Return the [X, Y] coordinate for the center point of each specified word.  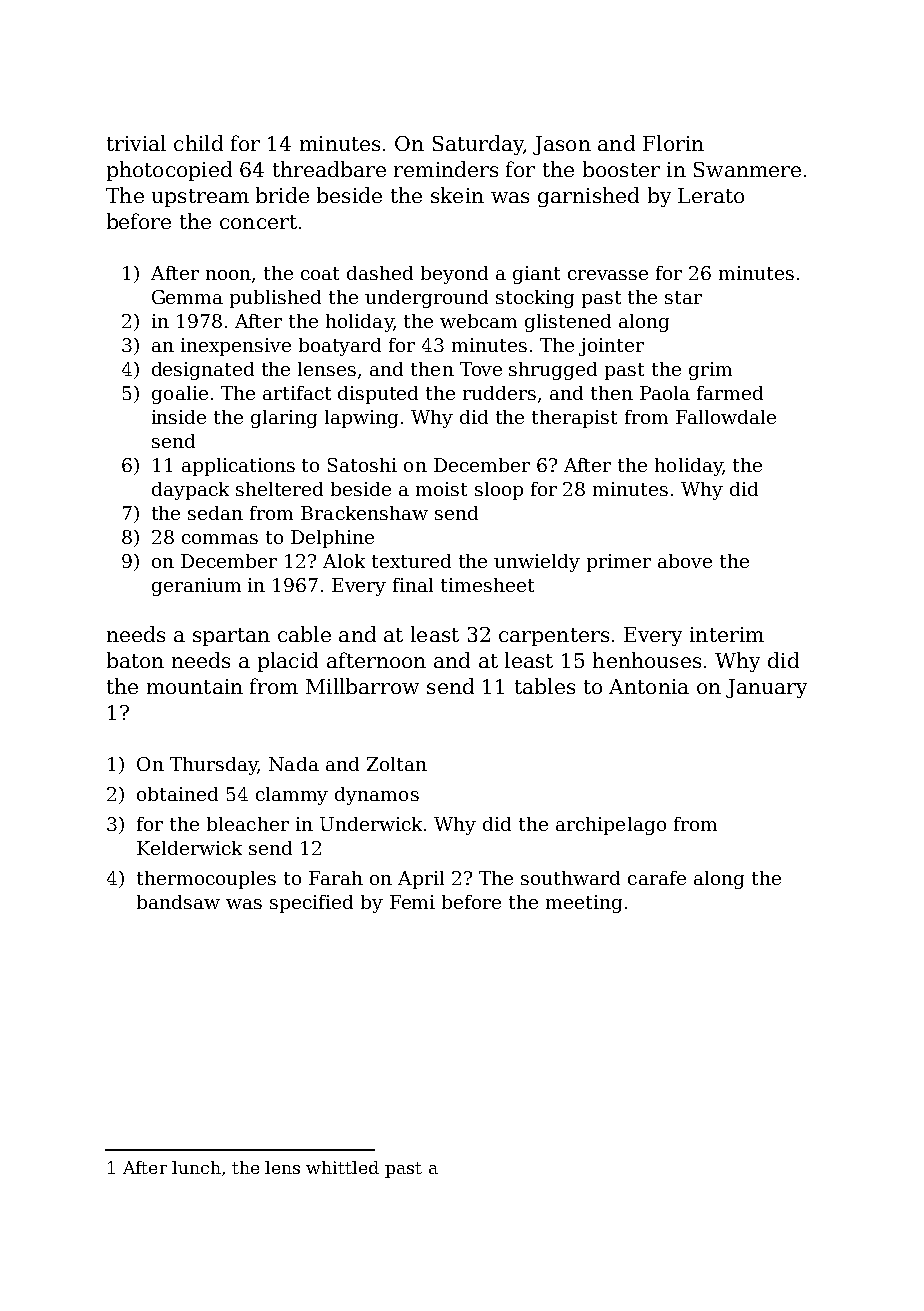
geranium [196, 587]
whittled [342, 1167]
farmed [730, 393]
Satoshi [362, 465]
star [683, 297]
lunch [196, 1167]
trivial [136, 143]
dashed [380, 273]
